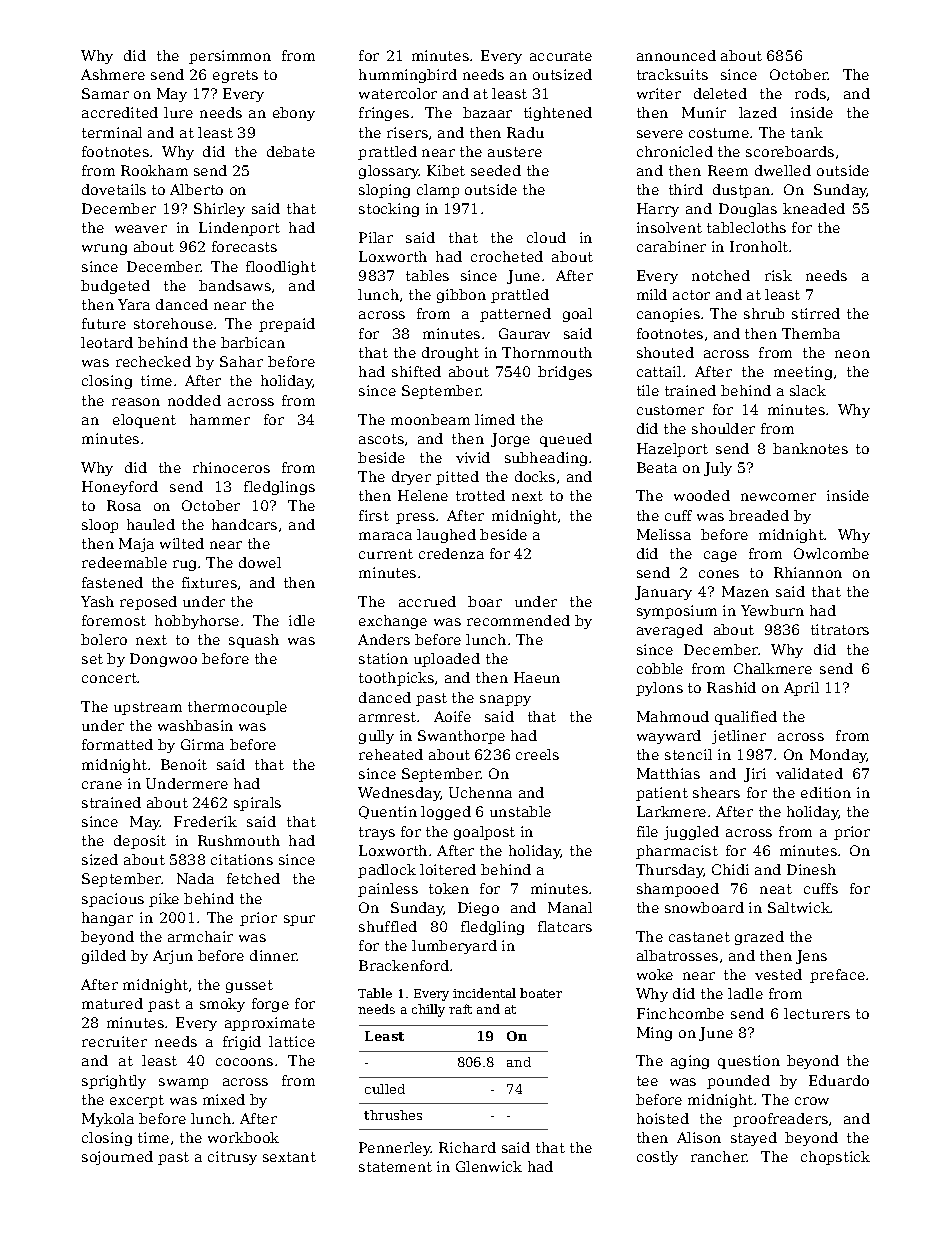 This page has height=1233, width=952. What do you see at coordinates (197, 622) in the page?
I see `hobbyhorse` at bounding box center [197, 622].
